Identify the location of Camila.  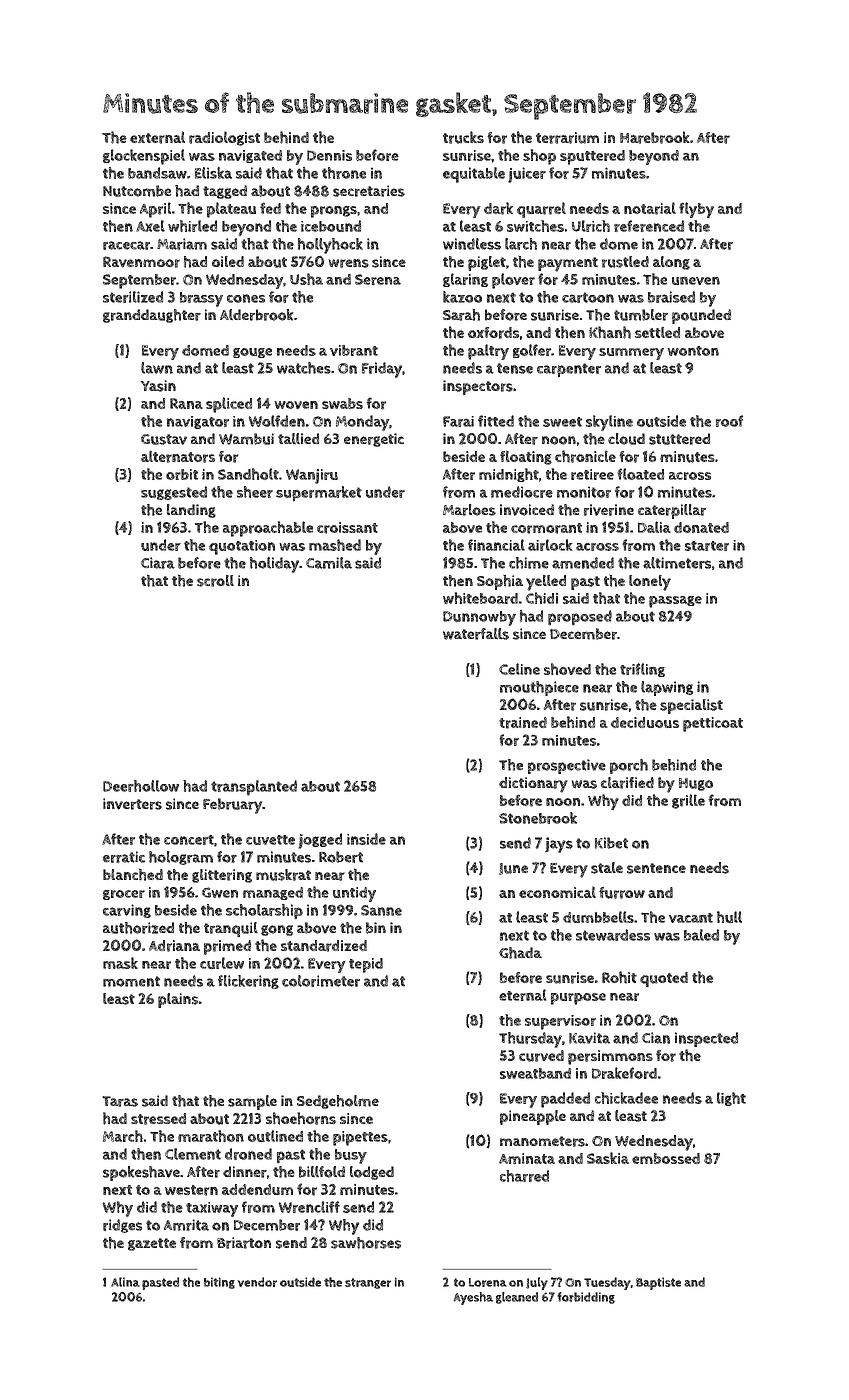
(329, 563).
